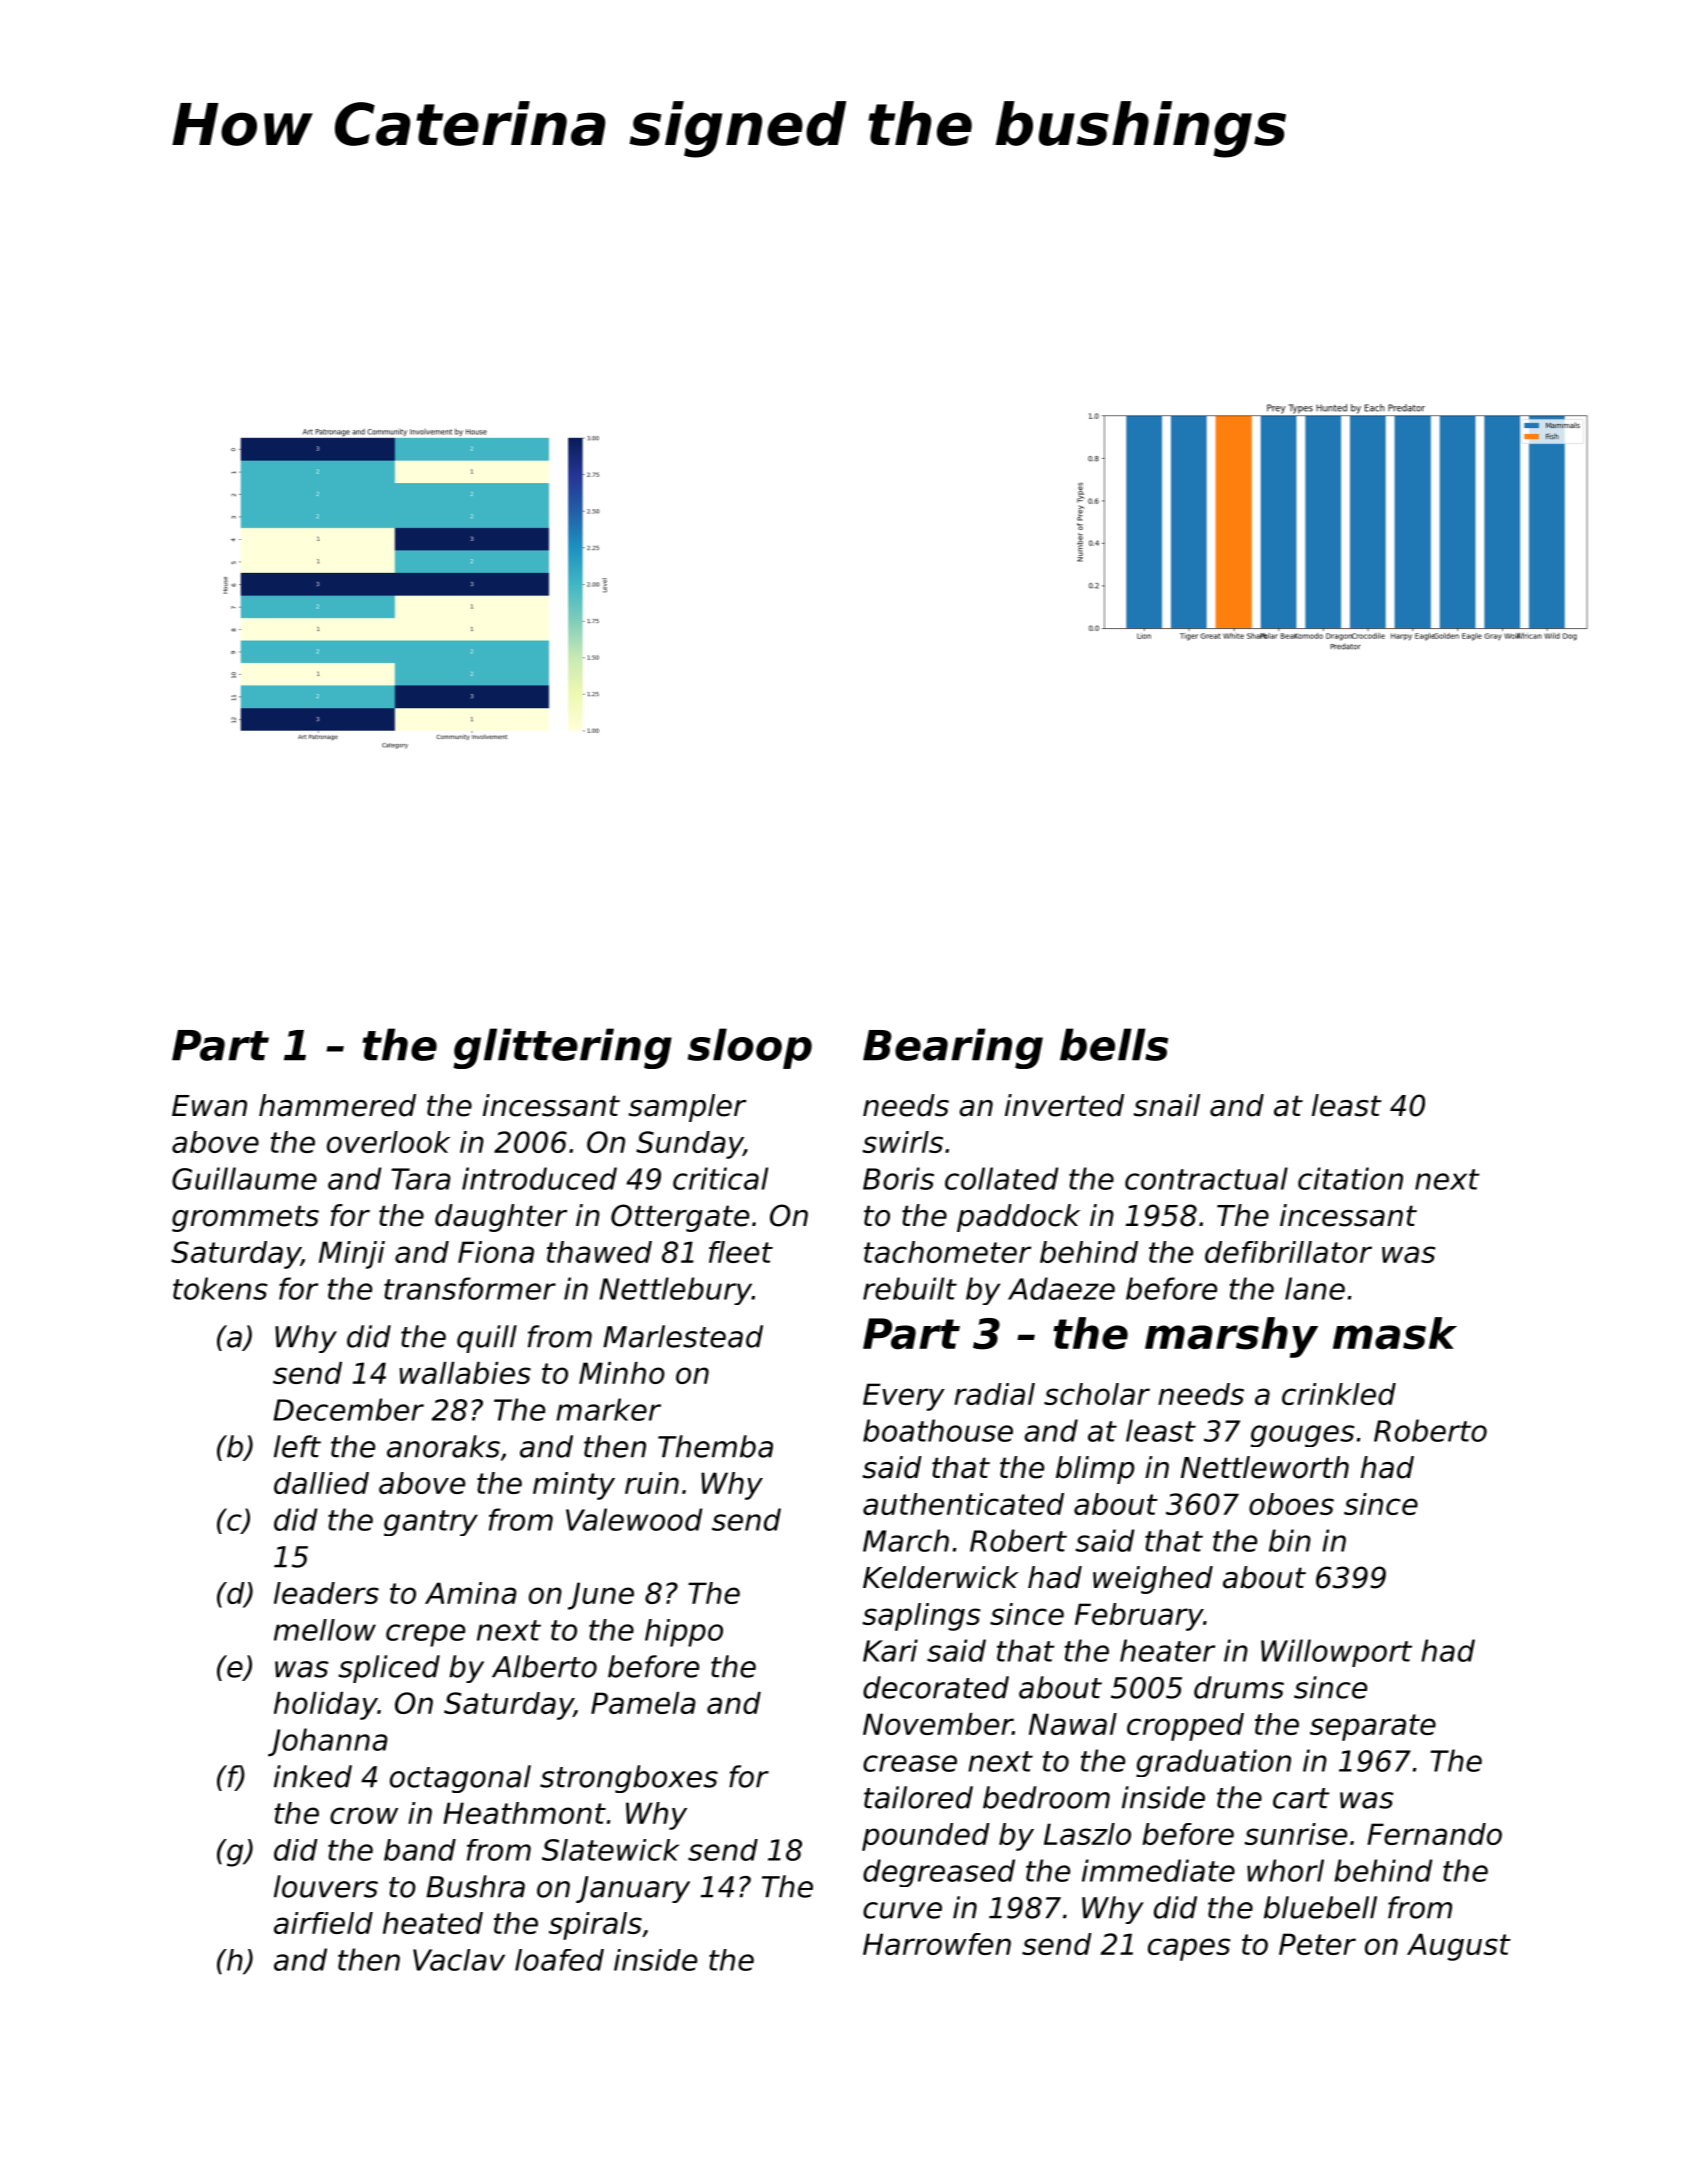 The width and height of the document is (1683, 2178). I want to click on mellow, so click(325, 1630).
